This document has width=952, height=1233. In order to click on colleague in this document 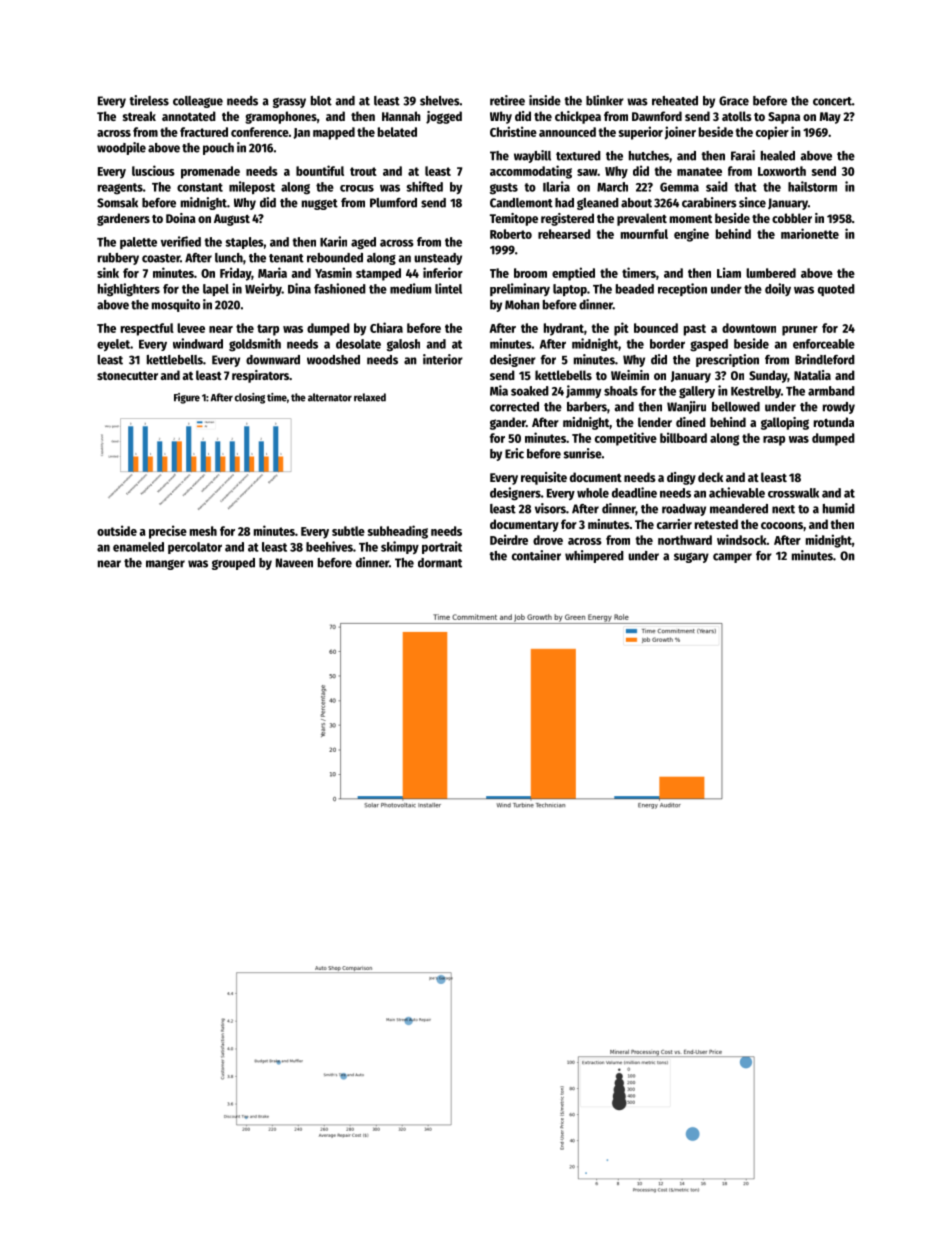, I will do `click(198, 102)`.
